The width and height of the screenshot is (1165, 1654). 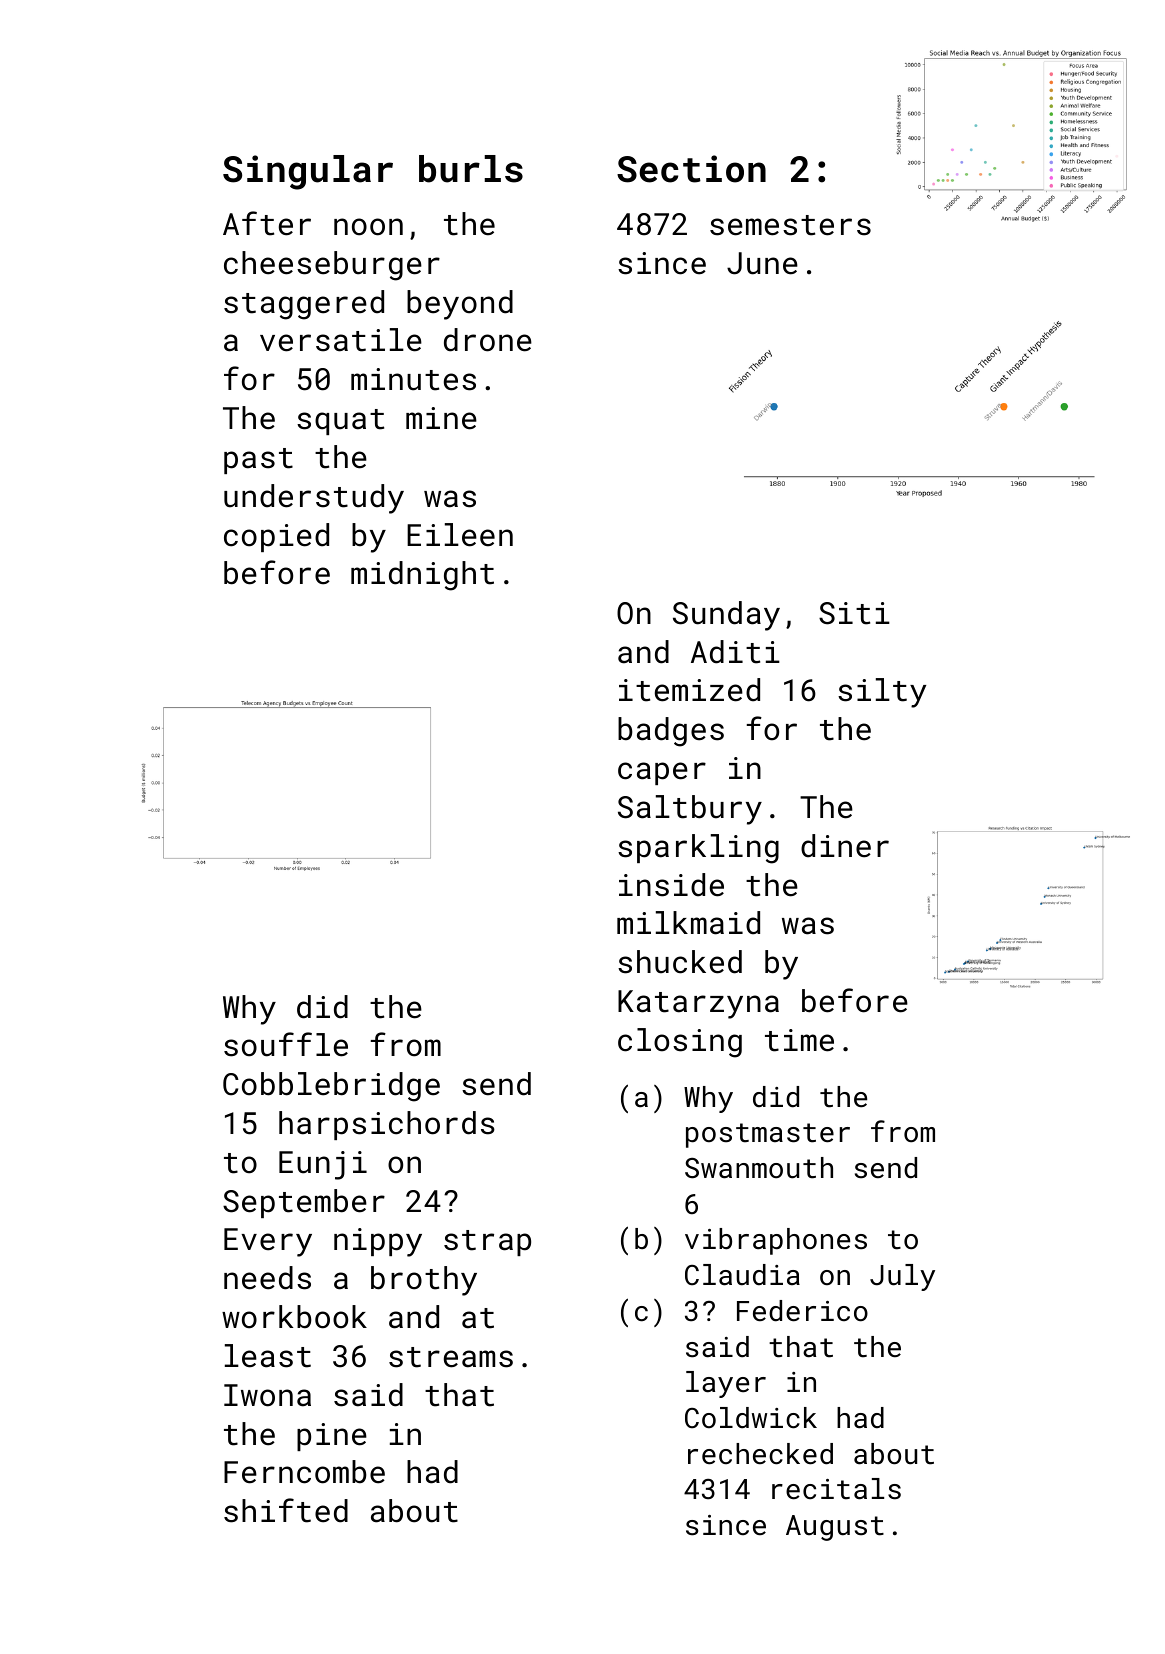 I want to click on mine, so click(x=441, y=418).
